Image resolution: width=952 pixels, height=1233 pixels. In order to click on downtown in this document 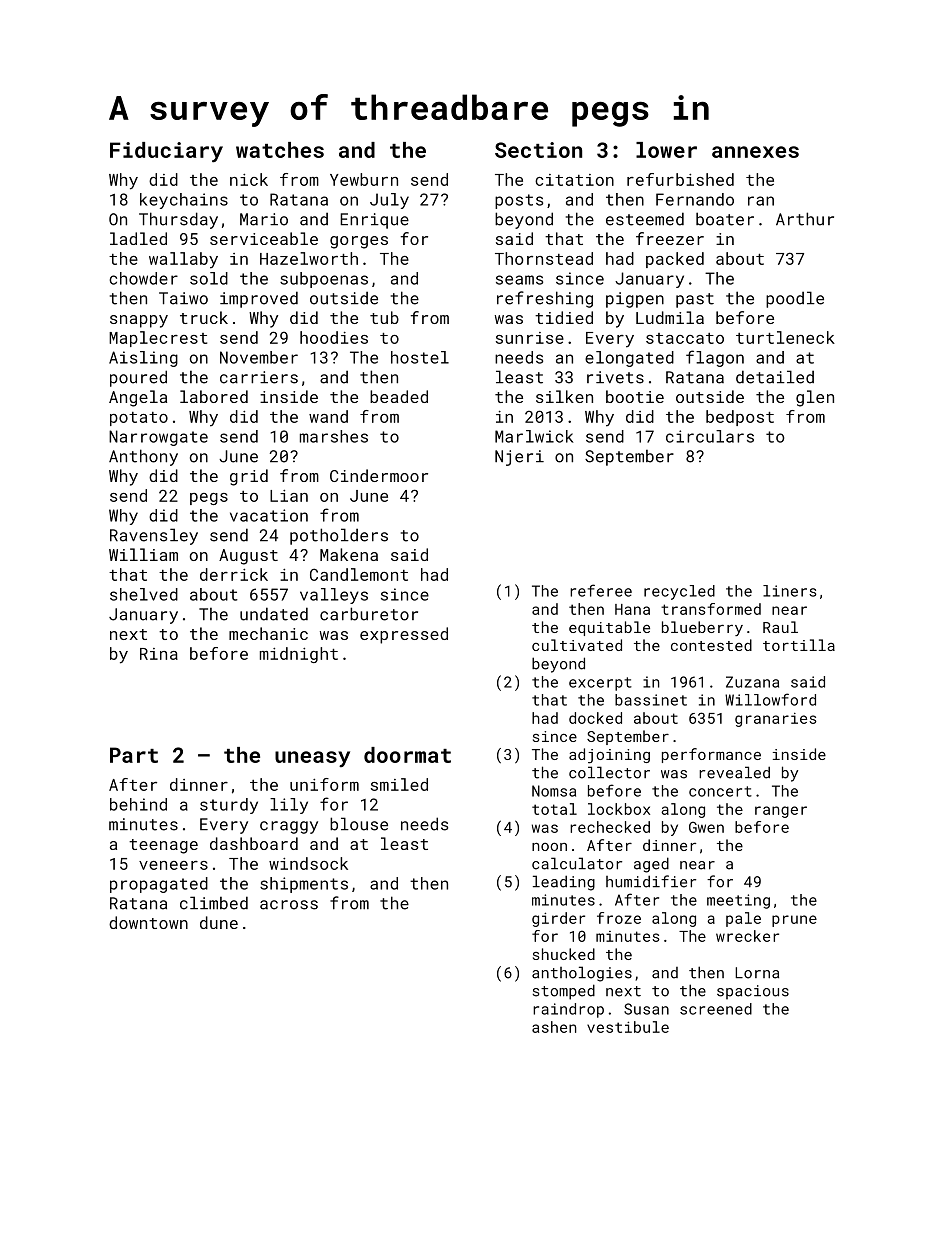, I will do `click(148, 922)`.
